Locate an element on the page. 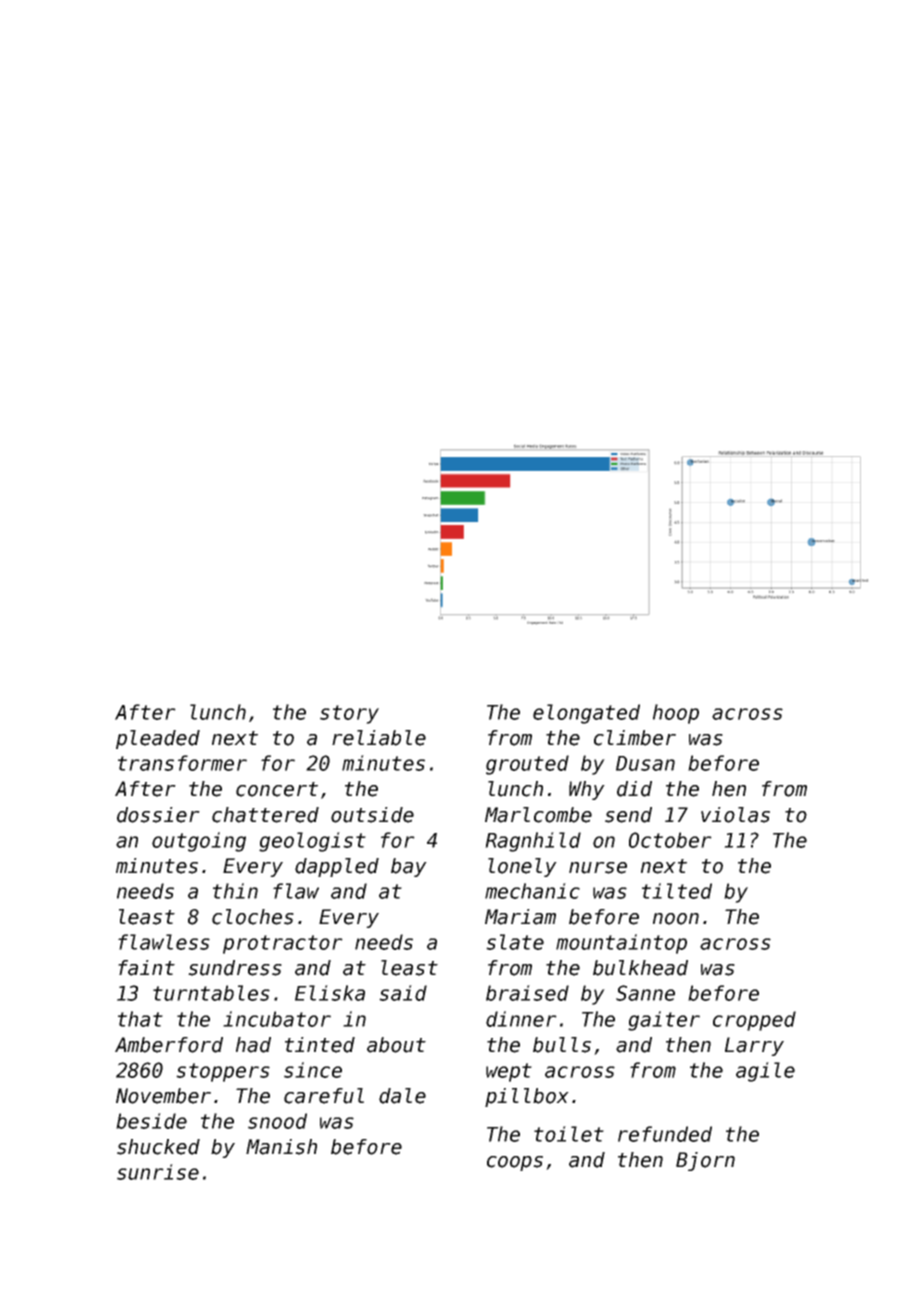 The width and height of the page is (924, 1311). wept is located at coordinates (509, 1072).
